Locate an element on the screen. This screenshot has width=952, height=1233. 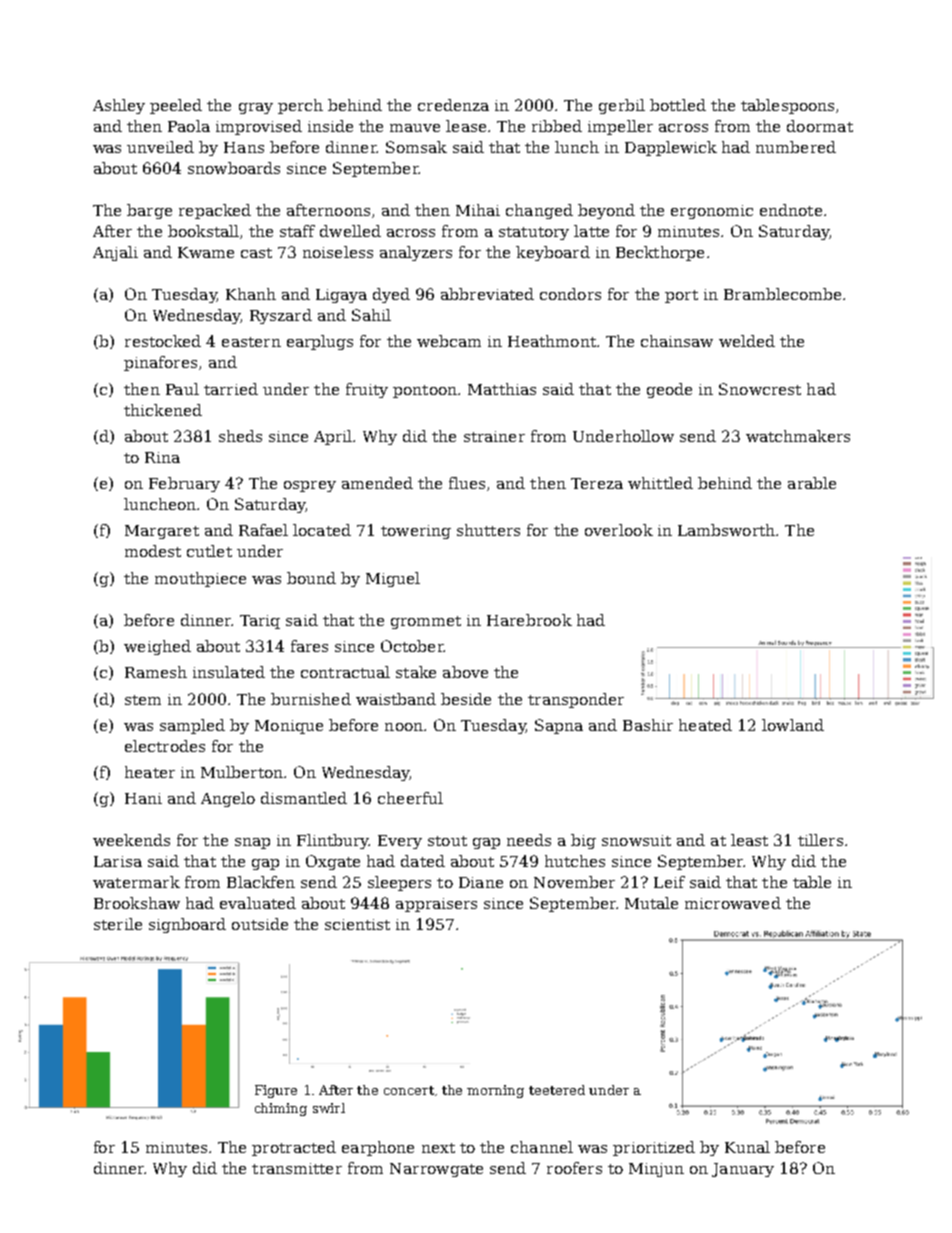
heated is located at coordinates (705, 725).
